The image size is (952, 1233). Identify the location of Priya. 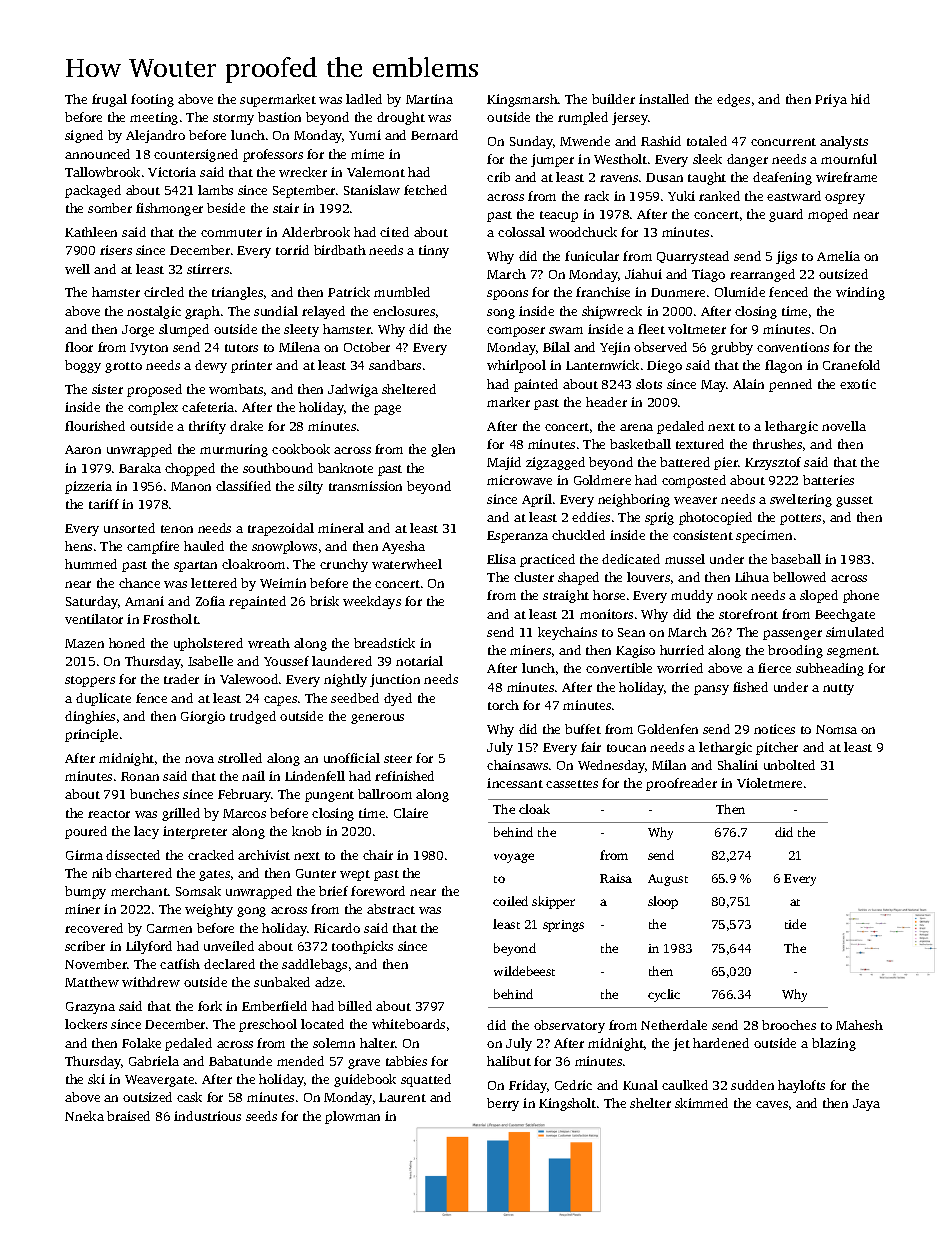
(831, 100).
